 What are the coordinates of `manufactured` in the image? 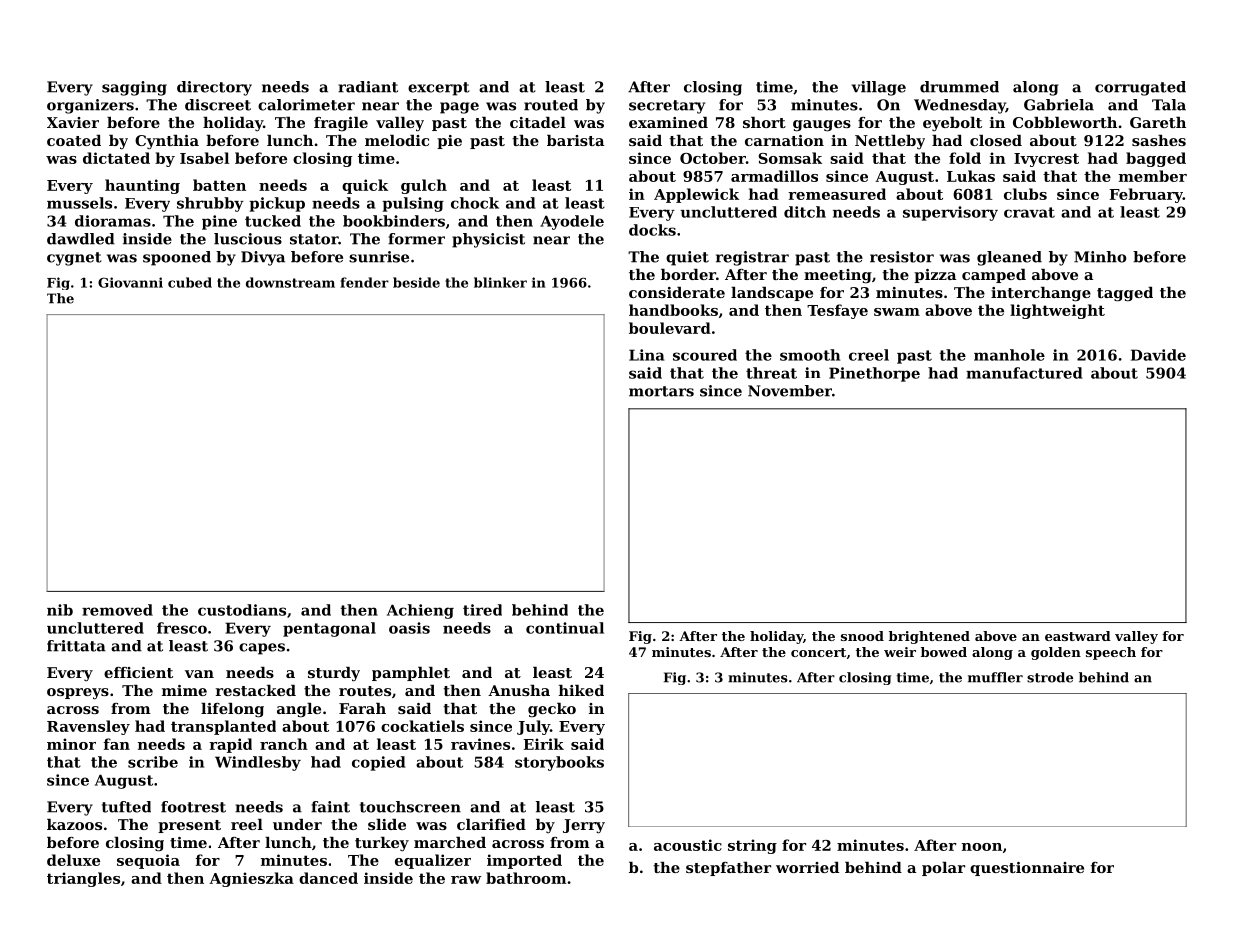 It's located at (1024, 373).
